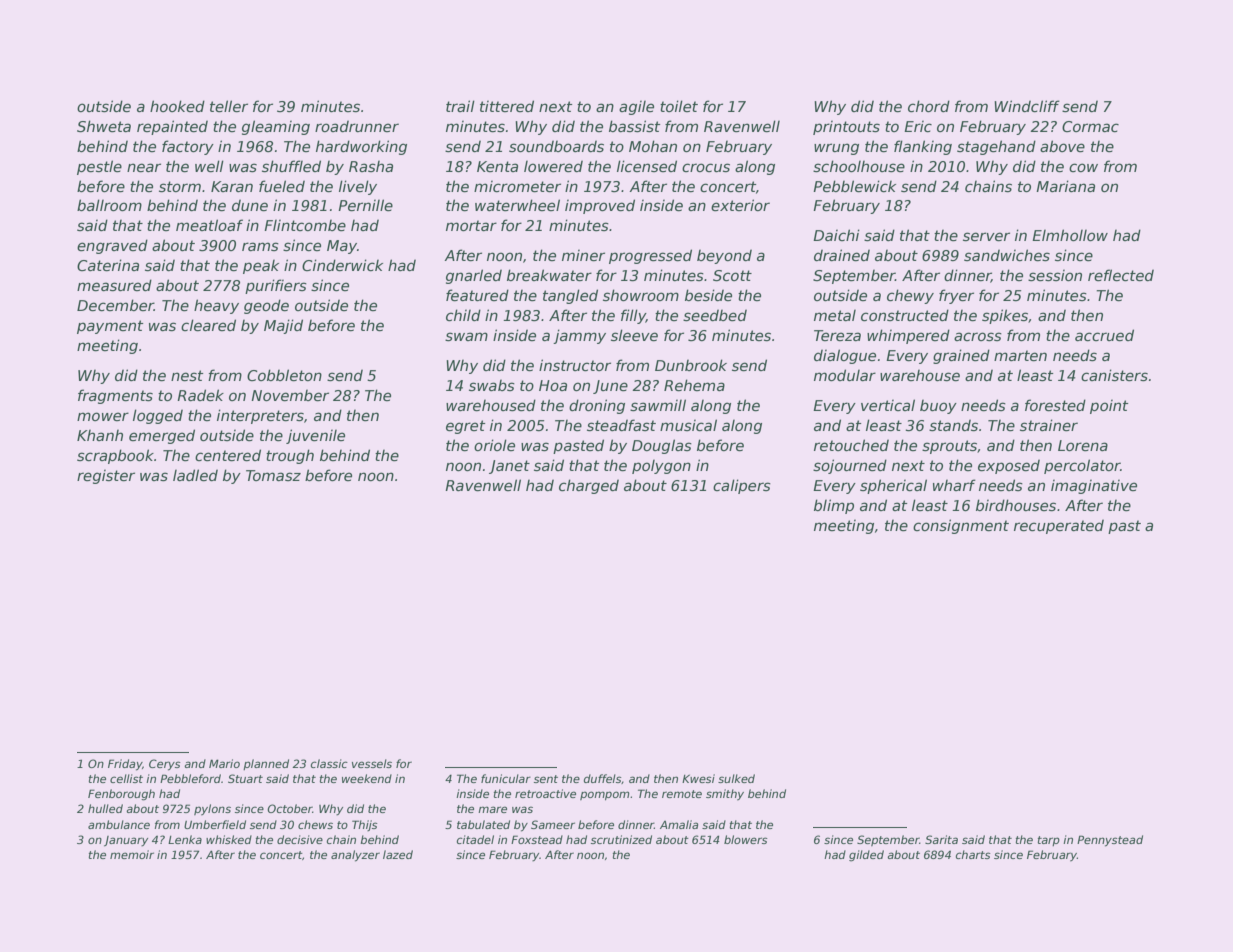 This screenshot has height=952, width=1233. Describe the element at coordinates (1082, 466) in the screenshot. I see `percolator` at that location.
